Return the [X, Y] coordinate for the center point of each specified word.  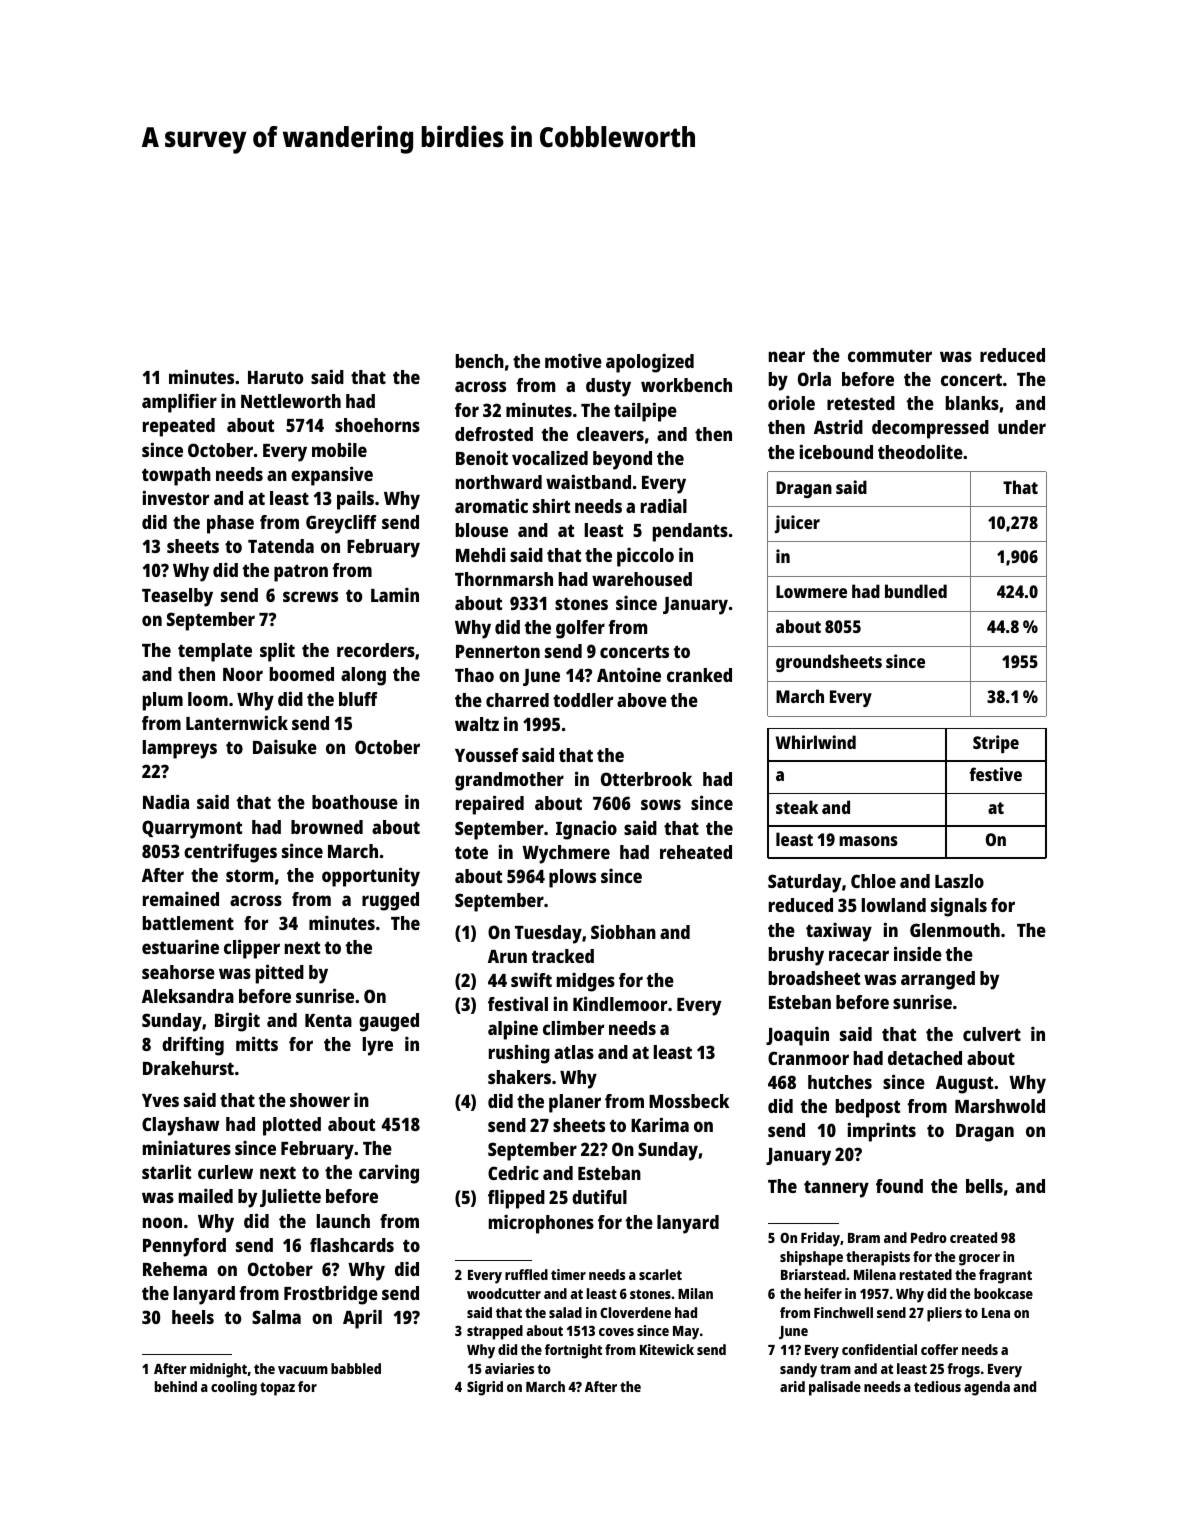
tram [835, 1369]
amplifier [179, 403]
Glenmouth [955, 930]
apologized [650, 363]
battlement [188, 923]
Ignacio [586, 830]
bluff [358, 699]
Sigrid [485, 1388]
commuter [890, 355]
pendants [690, 532]
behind [176, 1386]
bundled [916, 591]
